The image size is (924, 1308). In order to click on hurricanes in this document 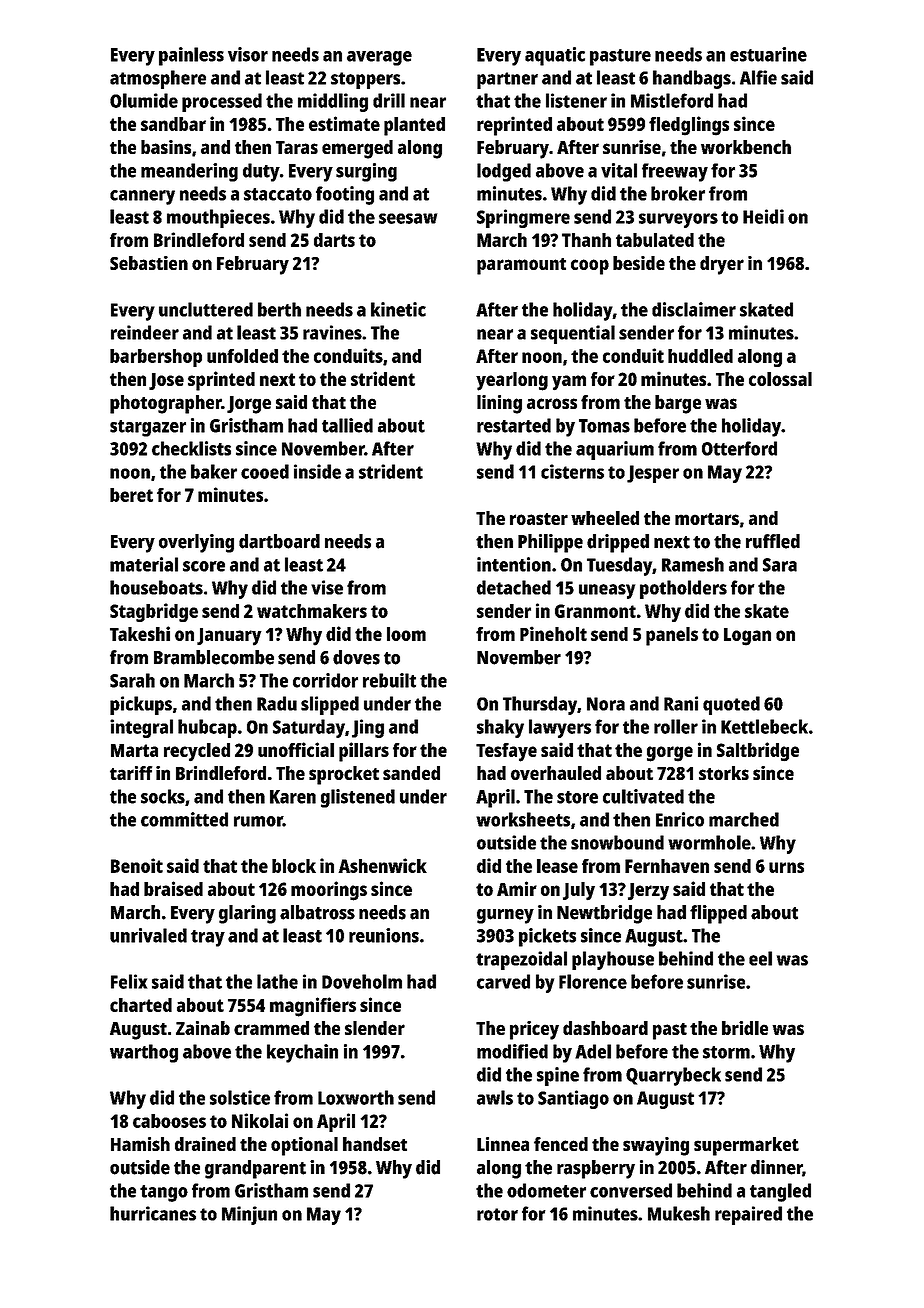, I will do `click(153, 1213)`.
